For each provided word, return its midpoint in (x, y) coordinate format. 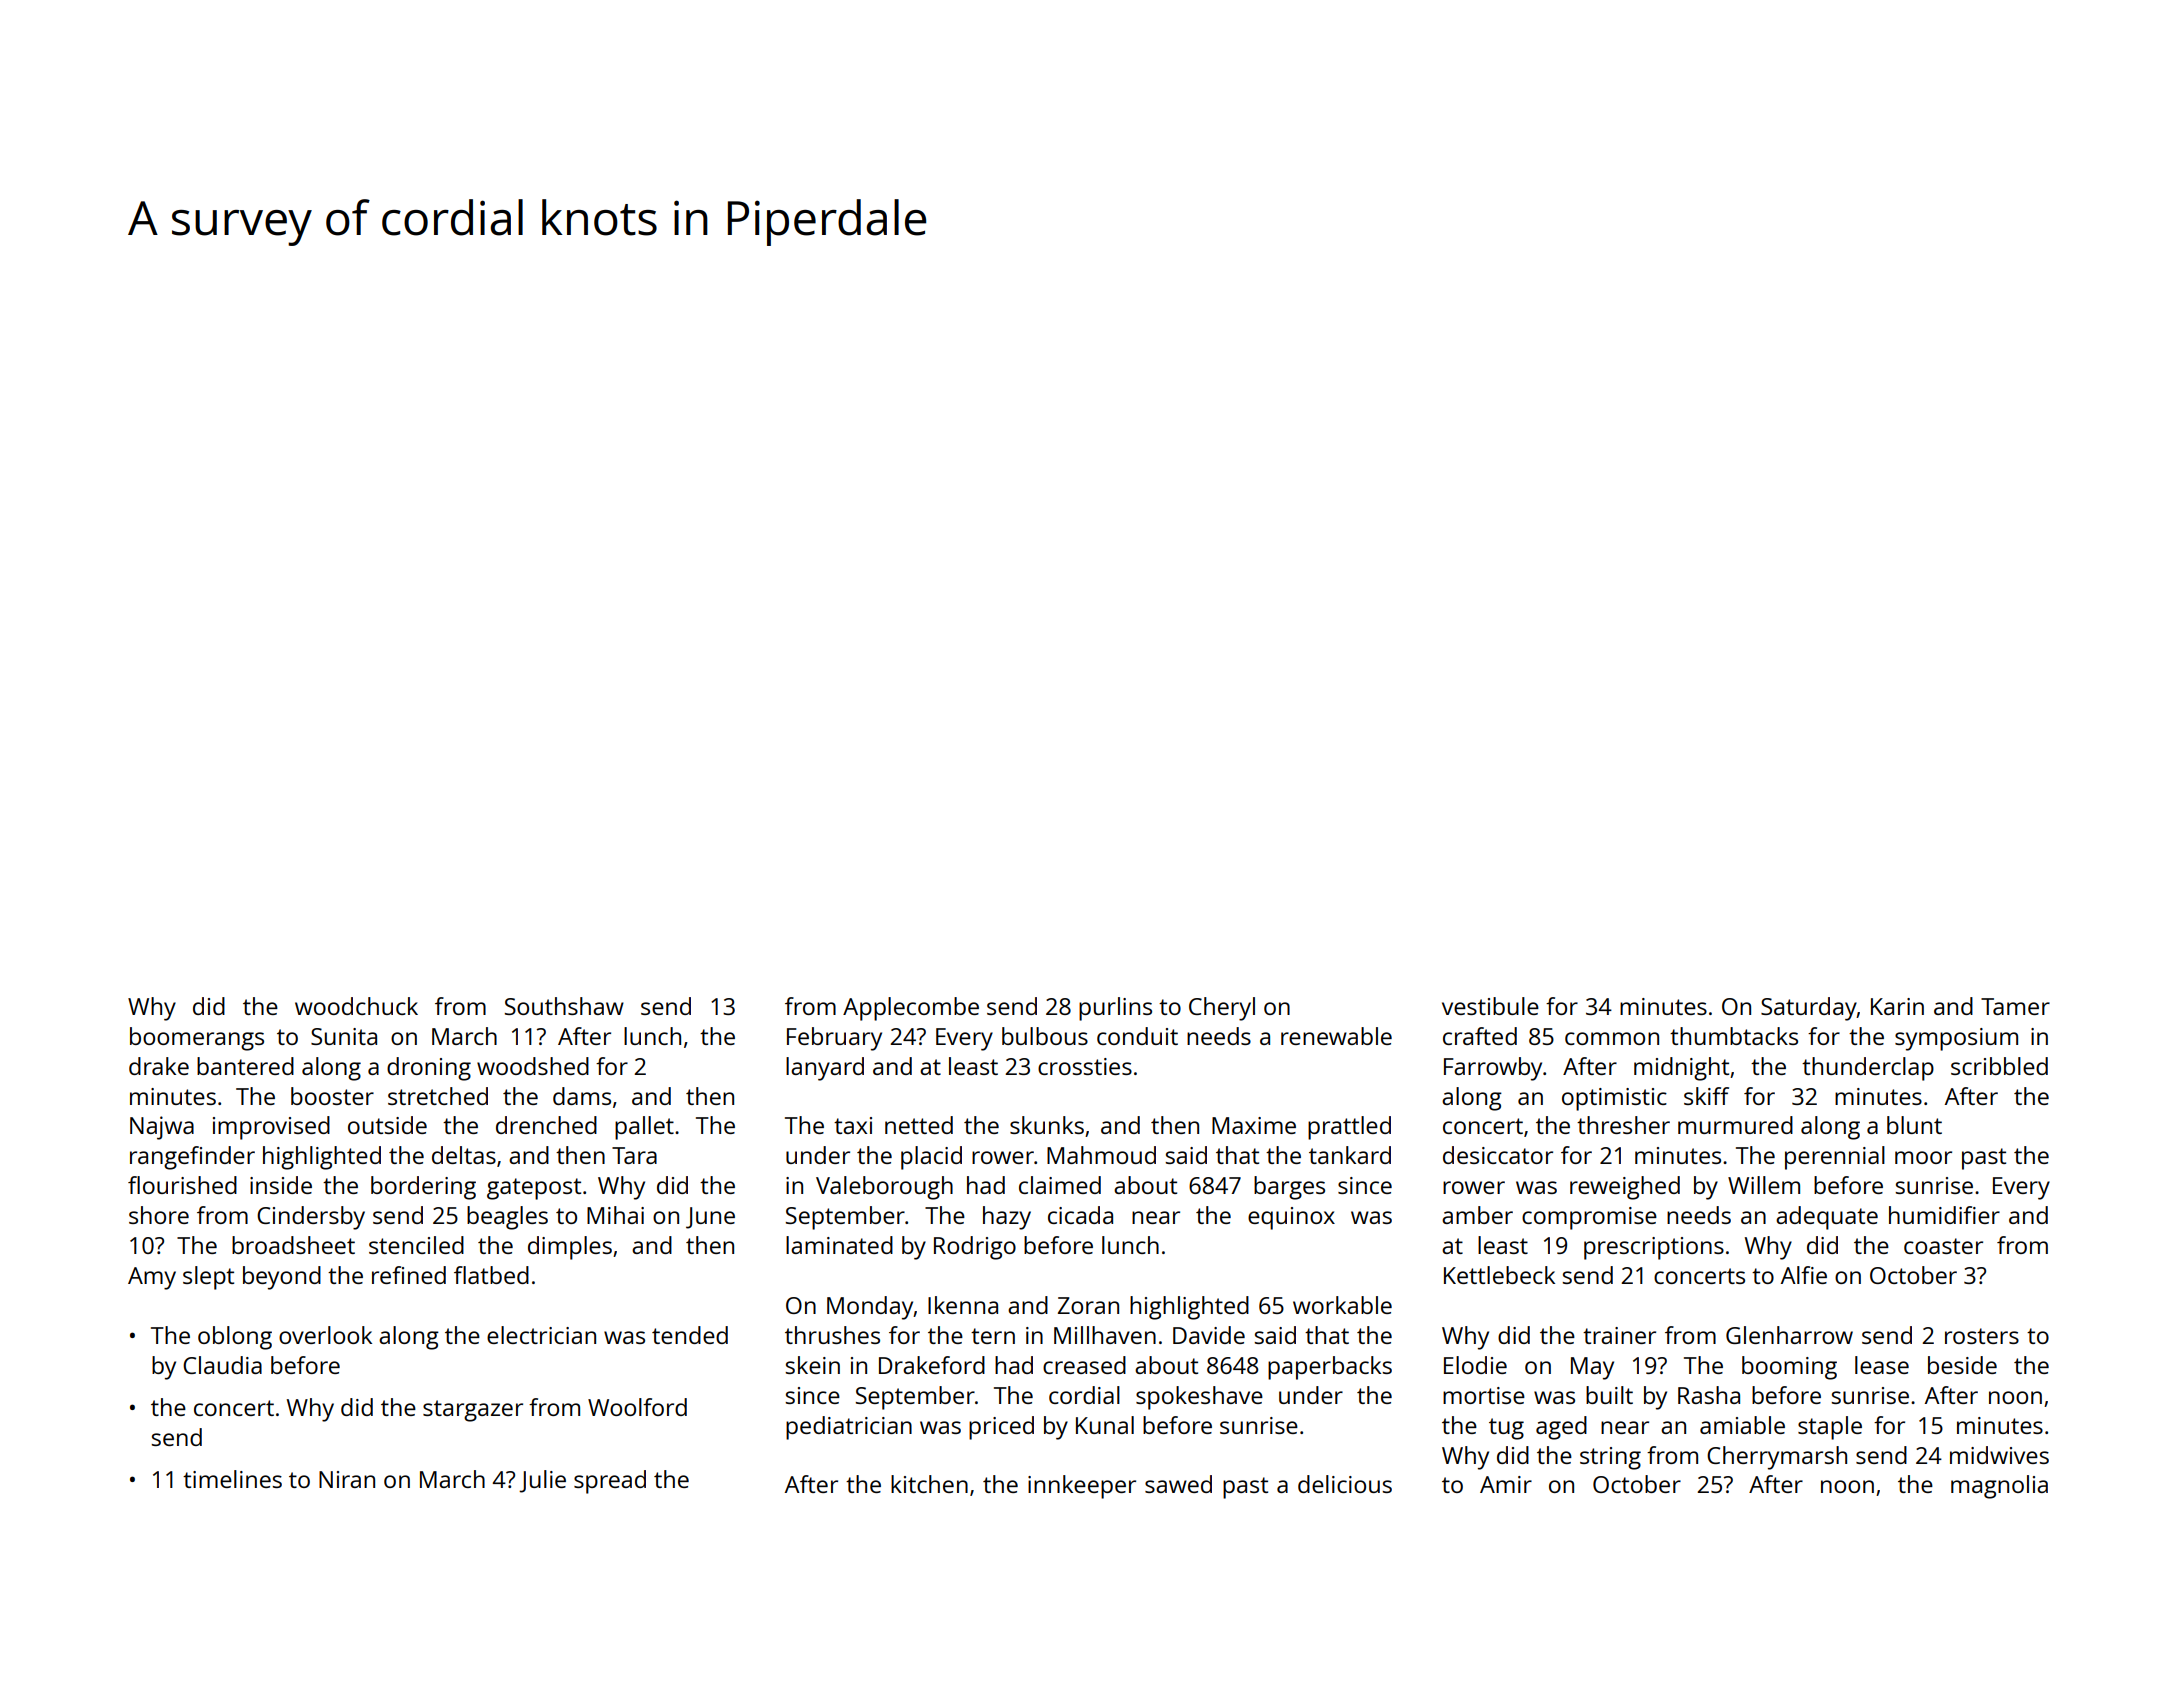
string (1610, 1458)
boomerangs (197, 1039)
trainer (1619, 1335)
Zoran (1088, 1305)
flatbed (491, 1275)
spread (610, 1482)
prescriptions (1654, 1248)
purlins (1115, 1009)
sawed (1178, 1484)
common (1612, 1038)
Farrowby (1493, 1069)
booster (332, 1096)
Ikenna (963, 1305)
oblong (235, 1338)
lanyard (825, 1069)
